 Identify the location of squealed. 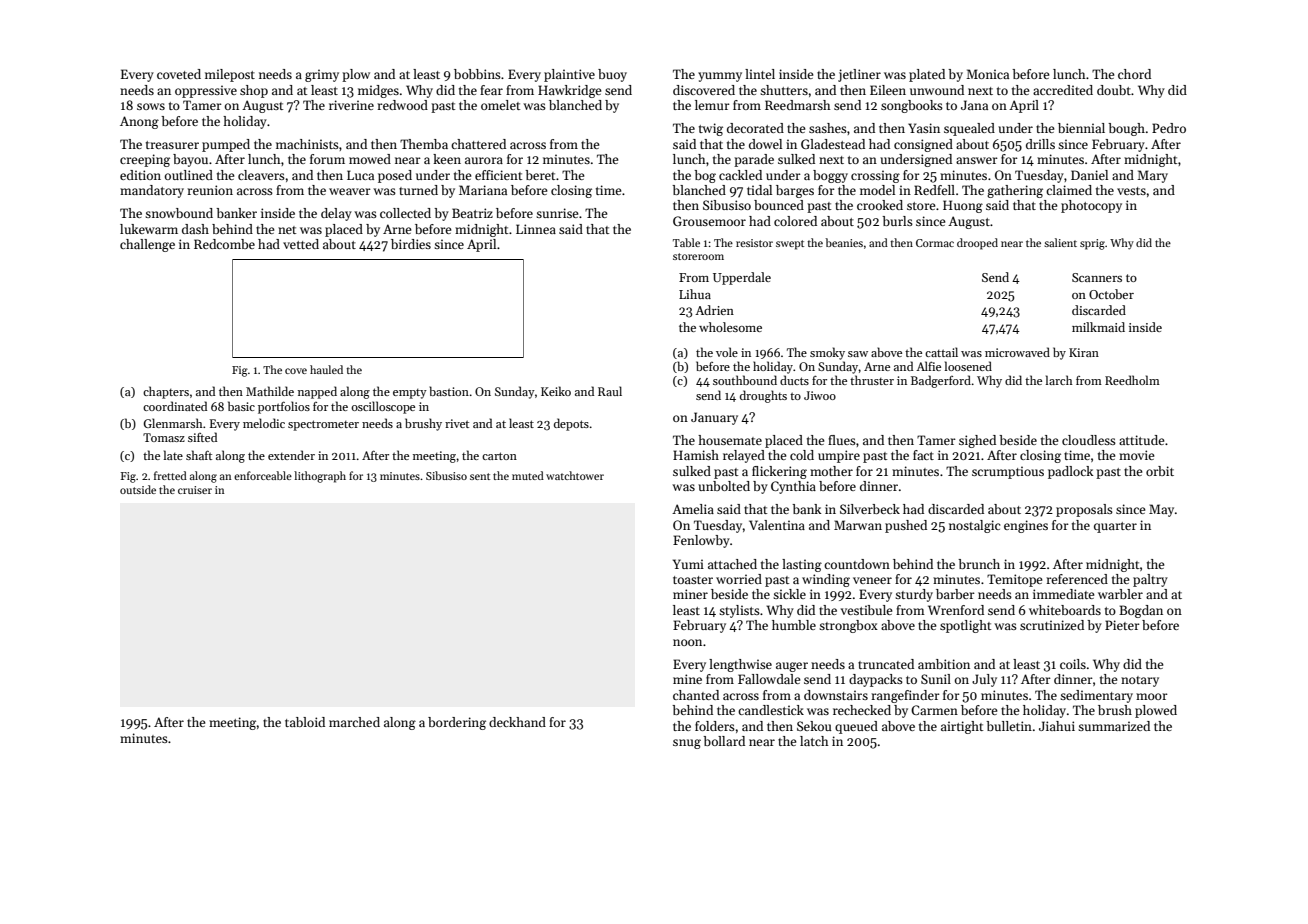
(969, 129).
